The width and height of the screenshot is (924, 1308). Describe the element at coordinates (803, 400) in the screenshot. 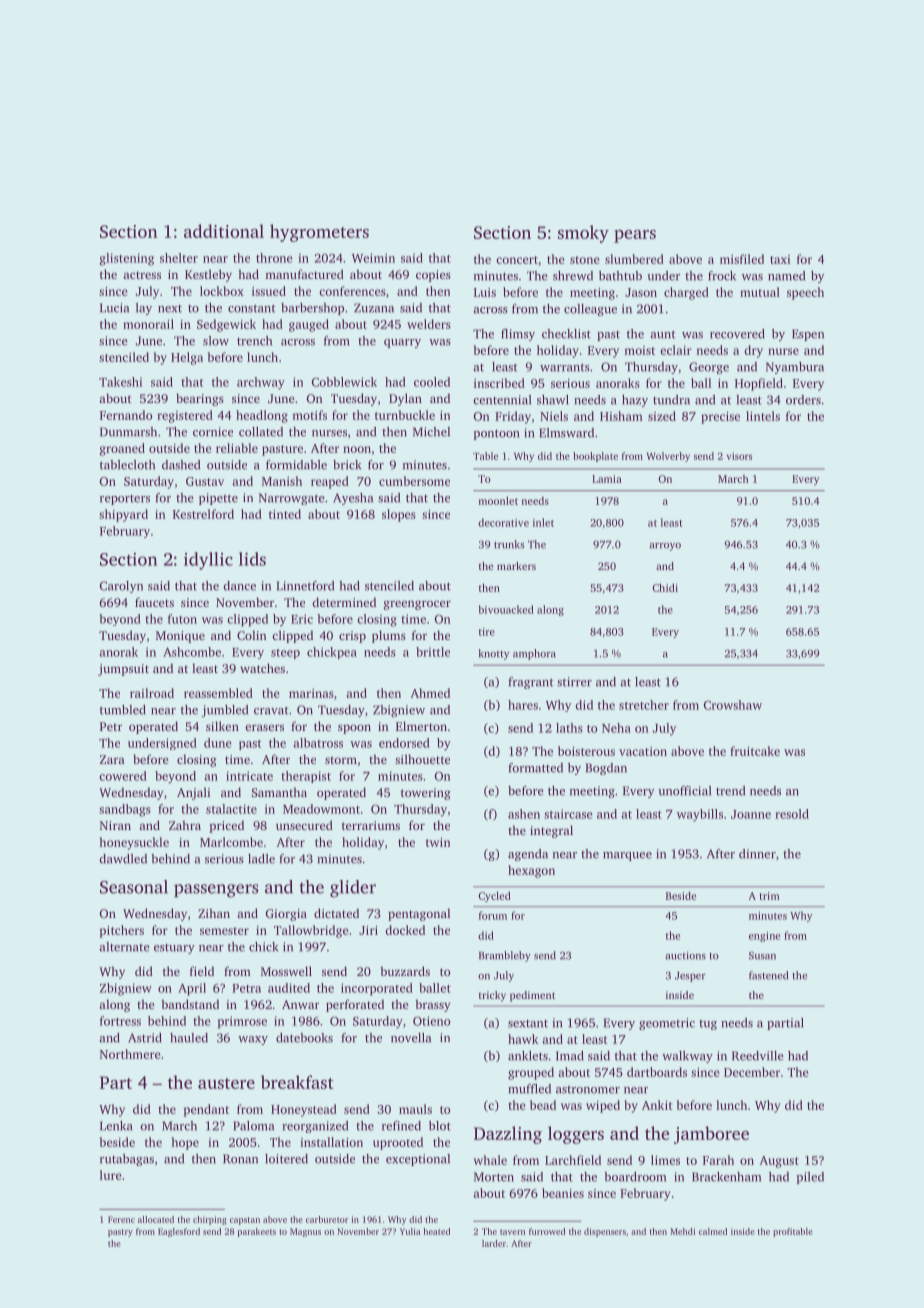

I see `orders` at that location.
